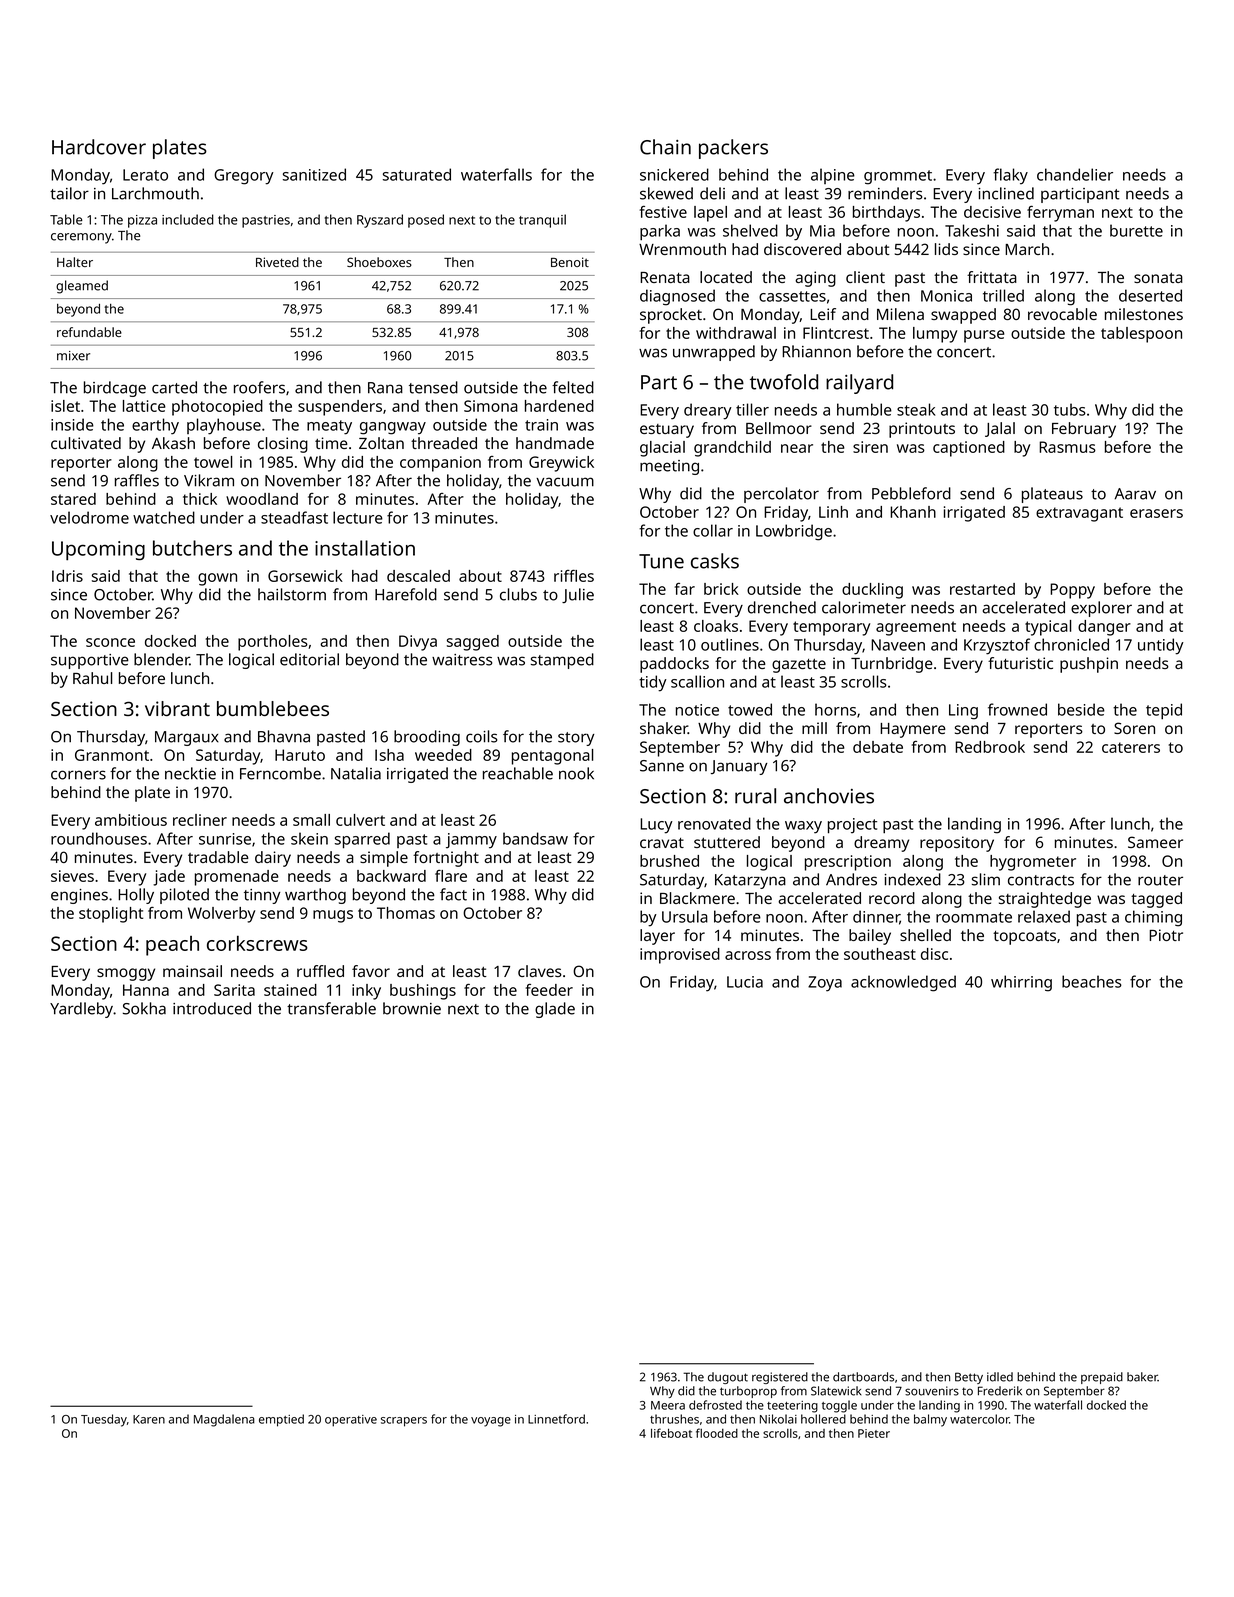 The image size is (1234, 1597). Describe the element at coordinates (453, 894) in the screenshot. I see `fact` at that location.
